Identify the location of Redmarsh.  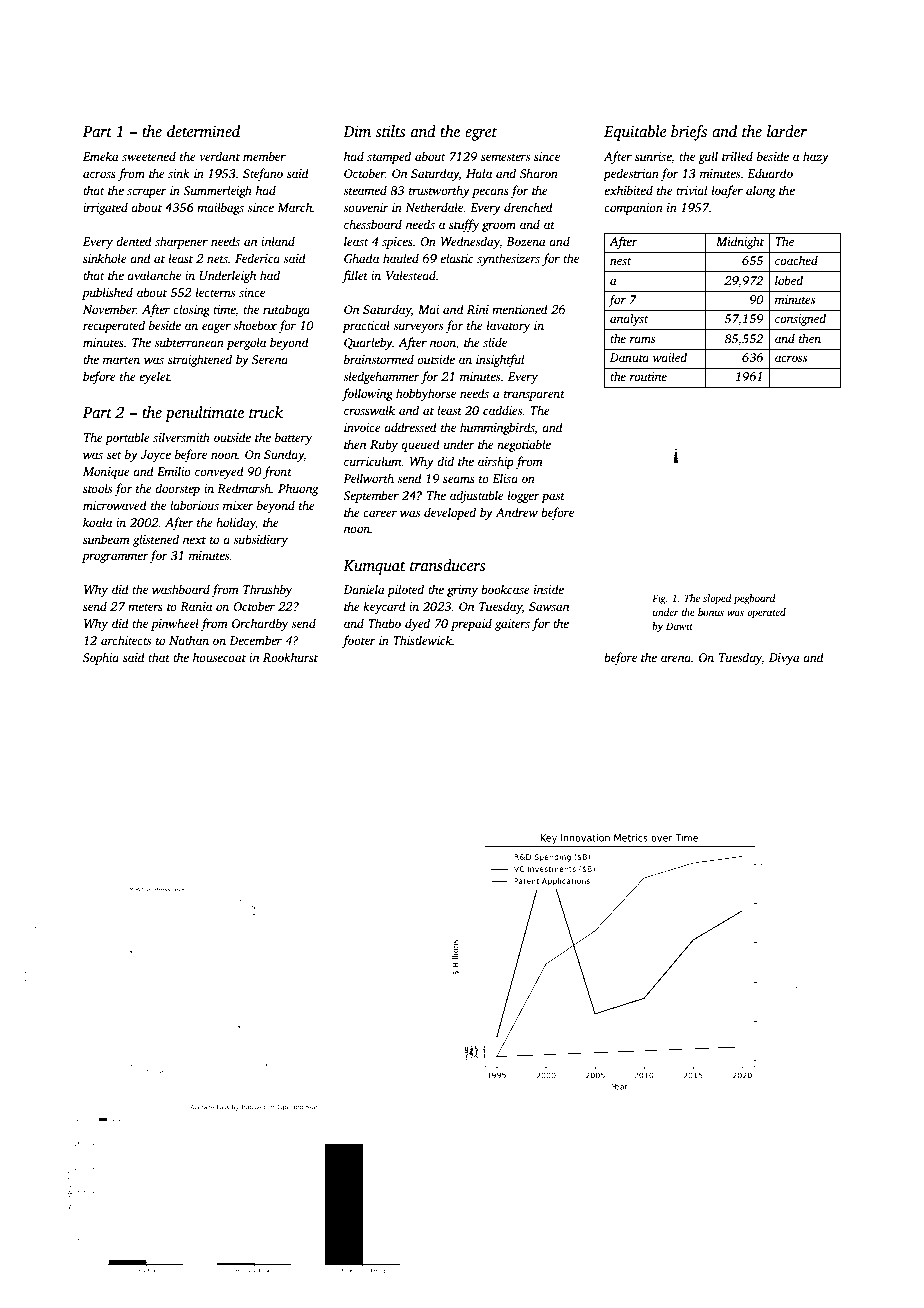
(244, 488).
